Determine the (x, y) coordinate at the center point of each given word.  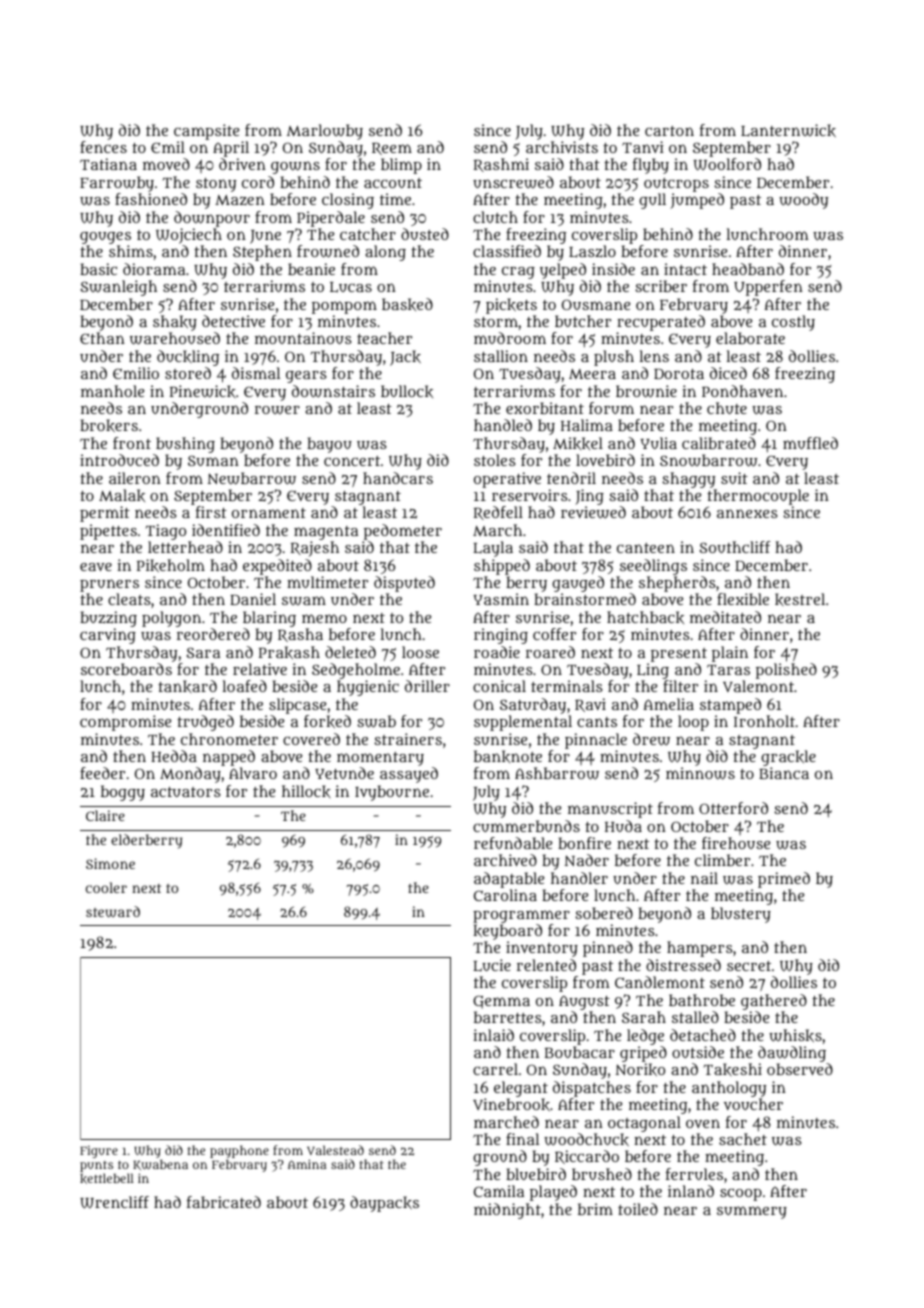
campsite (206, 132)
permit (105, 514)
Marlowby (325, 132)
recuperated (661, 323)
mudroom (510, 338)
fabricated (224, 1202)
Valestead (335, 1150)
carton (669, 131)
